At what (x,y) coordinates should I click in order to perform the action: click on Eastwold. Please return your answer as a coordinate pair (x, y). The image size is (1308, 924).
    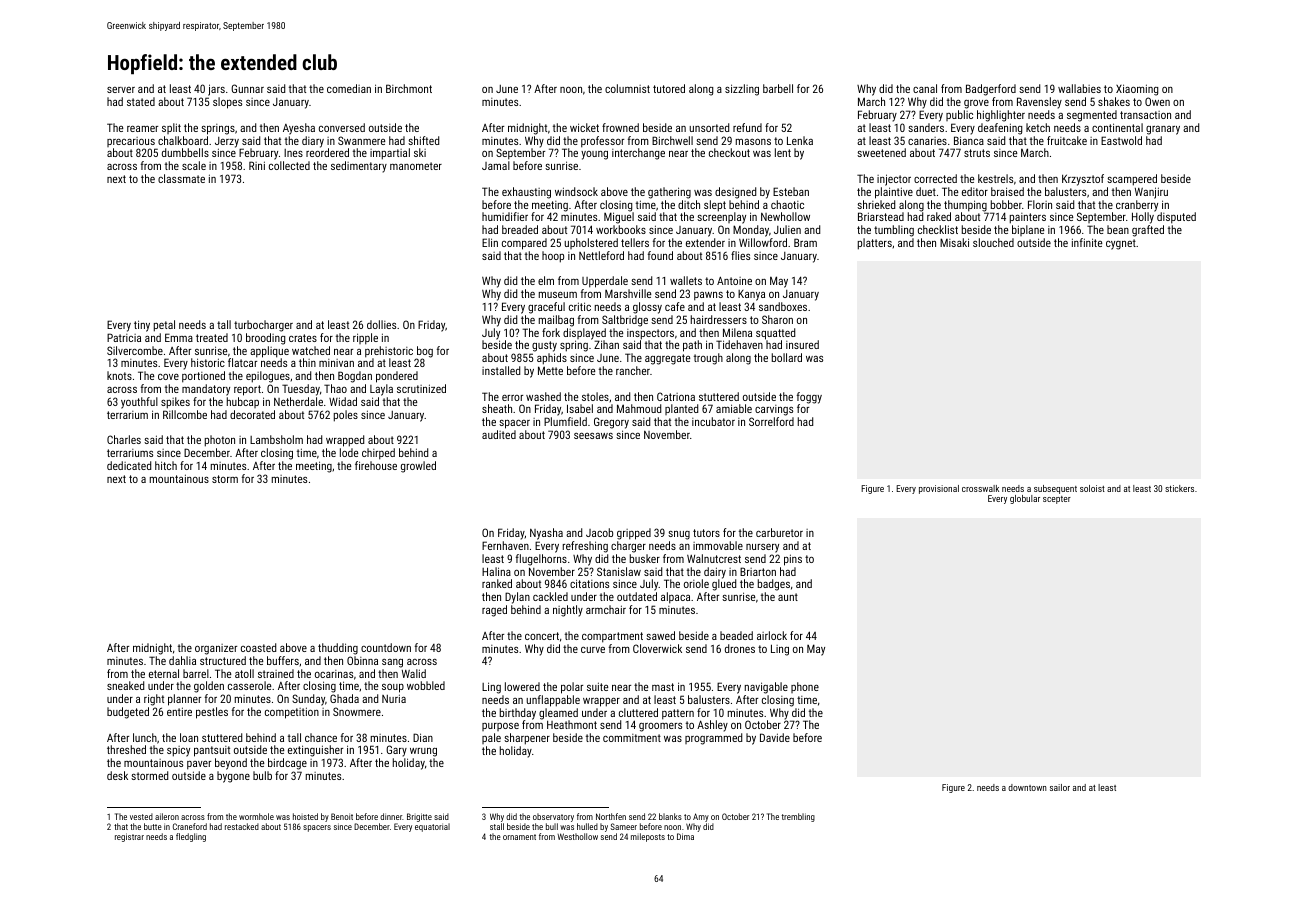
    Looking at the image, I should click on (1121, 140).
